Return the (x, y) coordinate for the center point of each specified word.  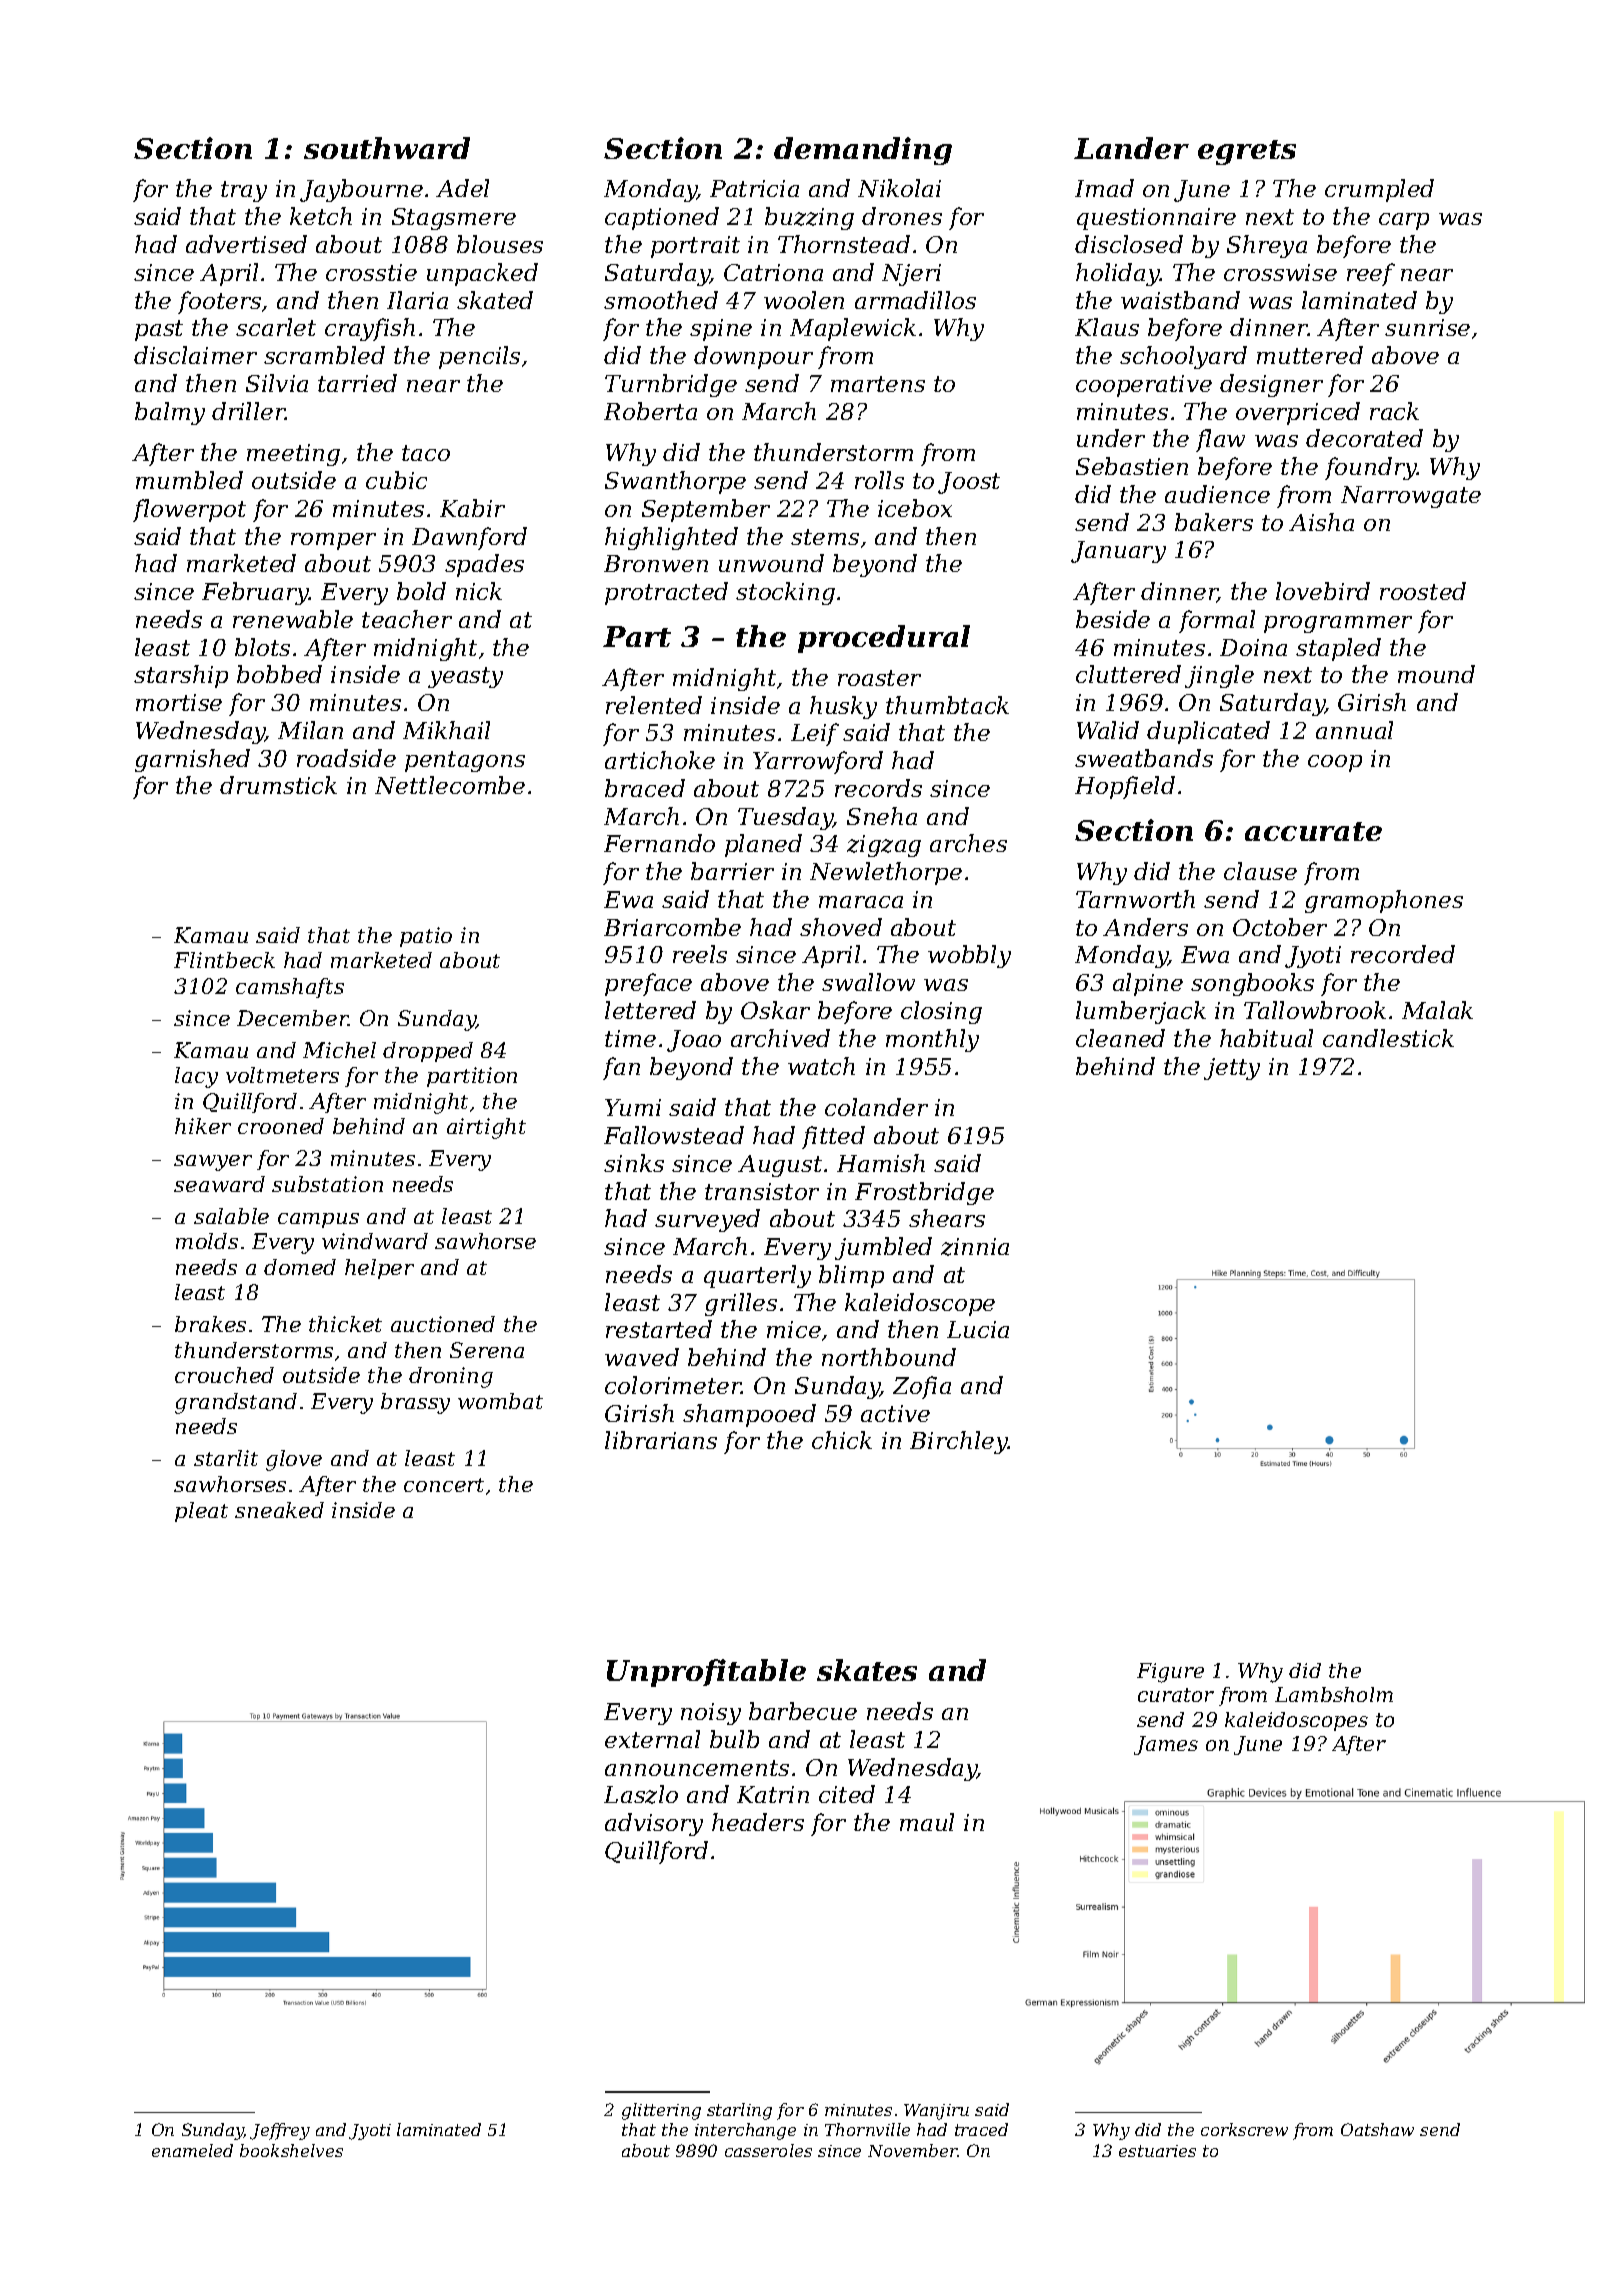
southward (387, 148)
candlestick (1388, 1038)
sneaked (279, 1510)
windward (375, 1241)
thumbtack (947, 705)
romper (333, 541)
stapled (1338, 649)
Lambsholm (1334, 1694)
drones (902, 216)
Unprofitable (706, 1673)
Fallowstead (674, 1135)
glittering (661, 2111)
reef (1371, 274)
